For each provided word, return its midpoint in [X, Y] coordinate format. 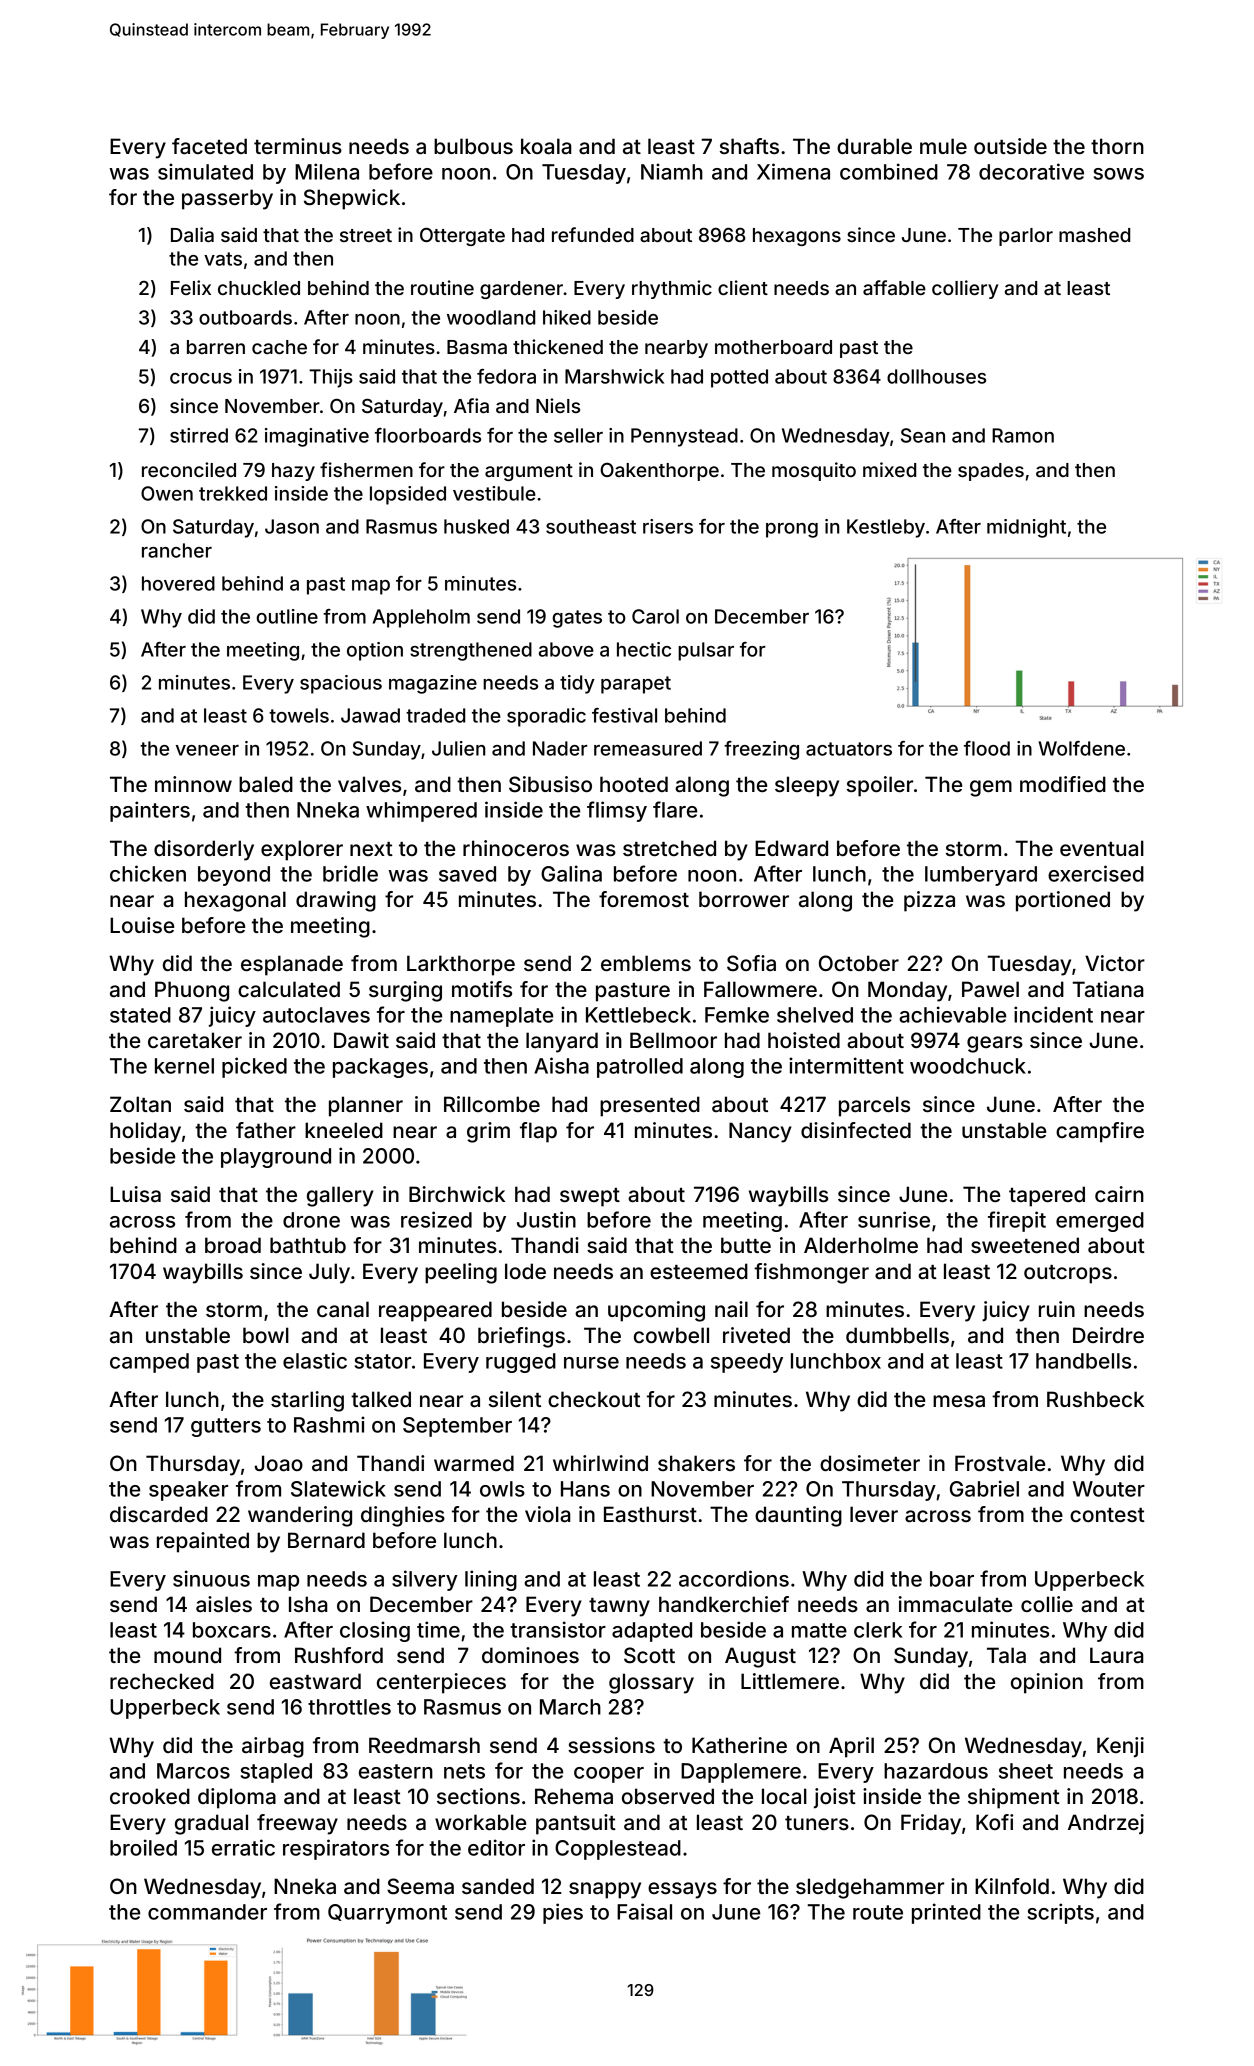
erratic [243, 1847]
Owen [167, 493]
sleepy [807, 786]
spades [991, 472]
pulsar [706, 651]
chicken [148, 873]
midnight [1026, 528]
